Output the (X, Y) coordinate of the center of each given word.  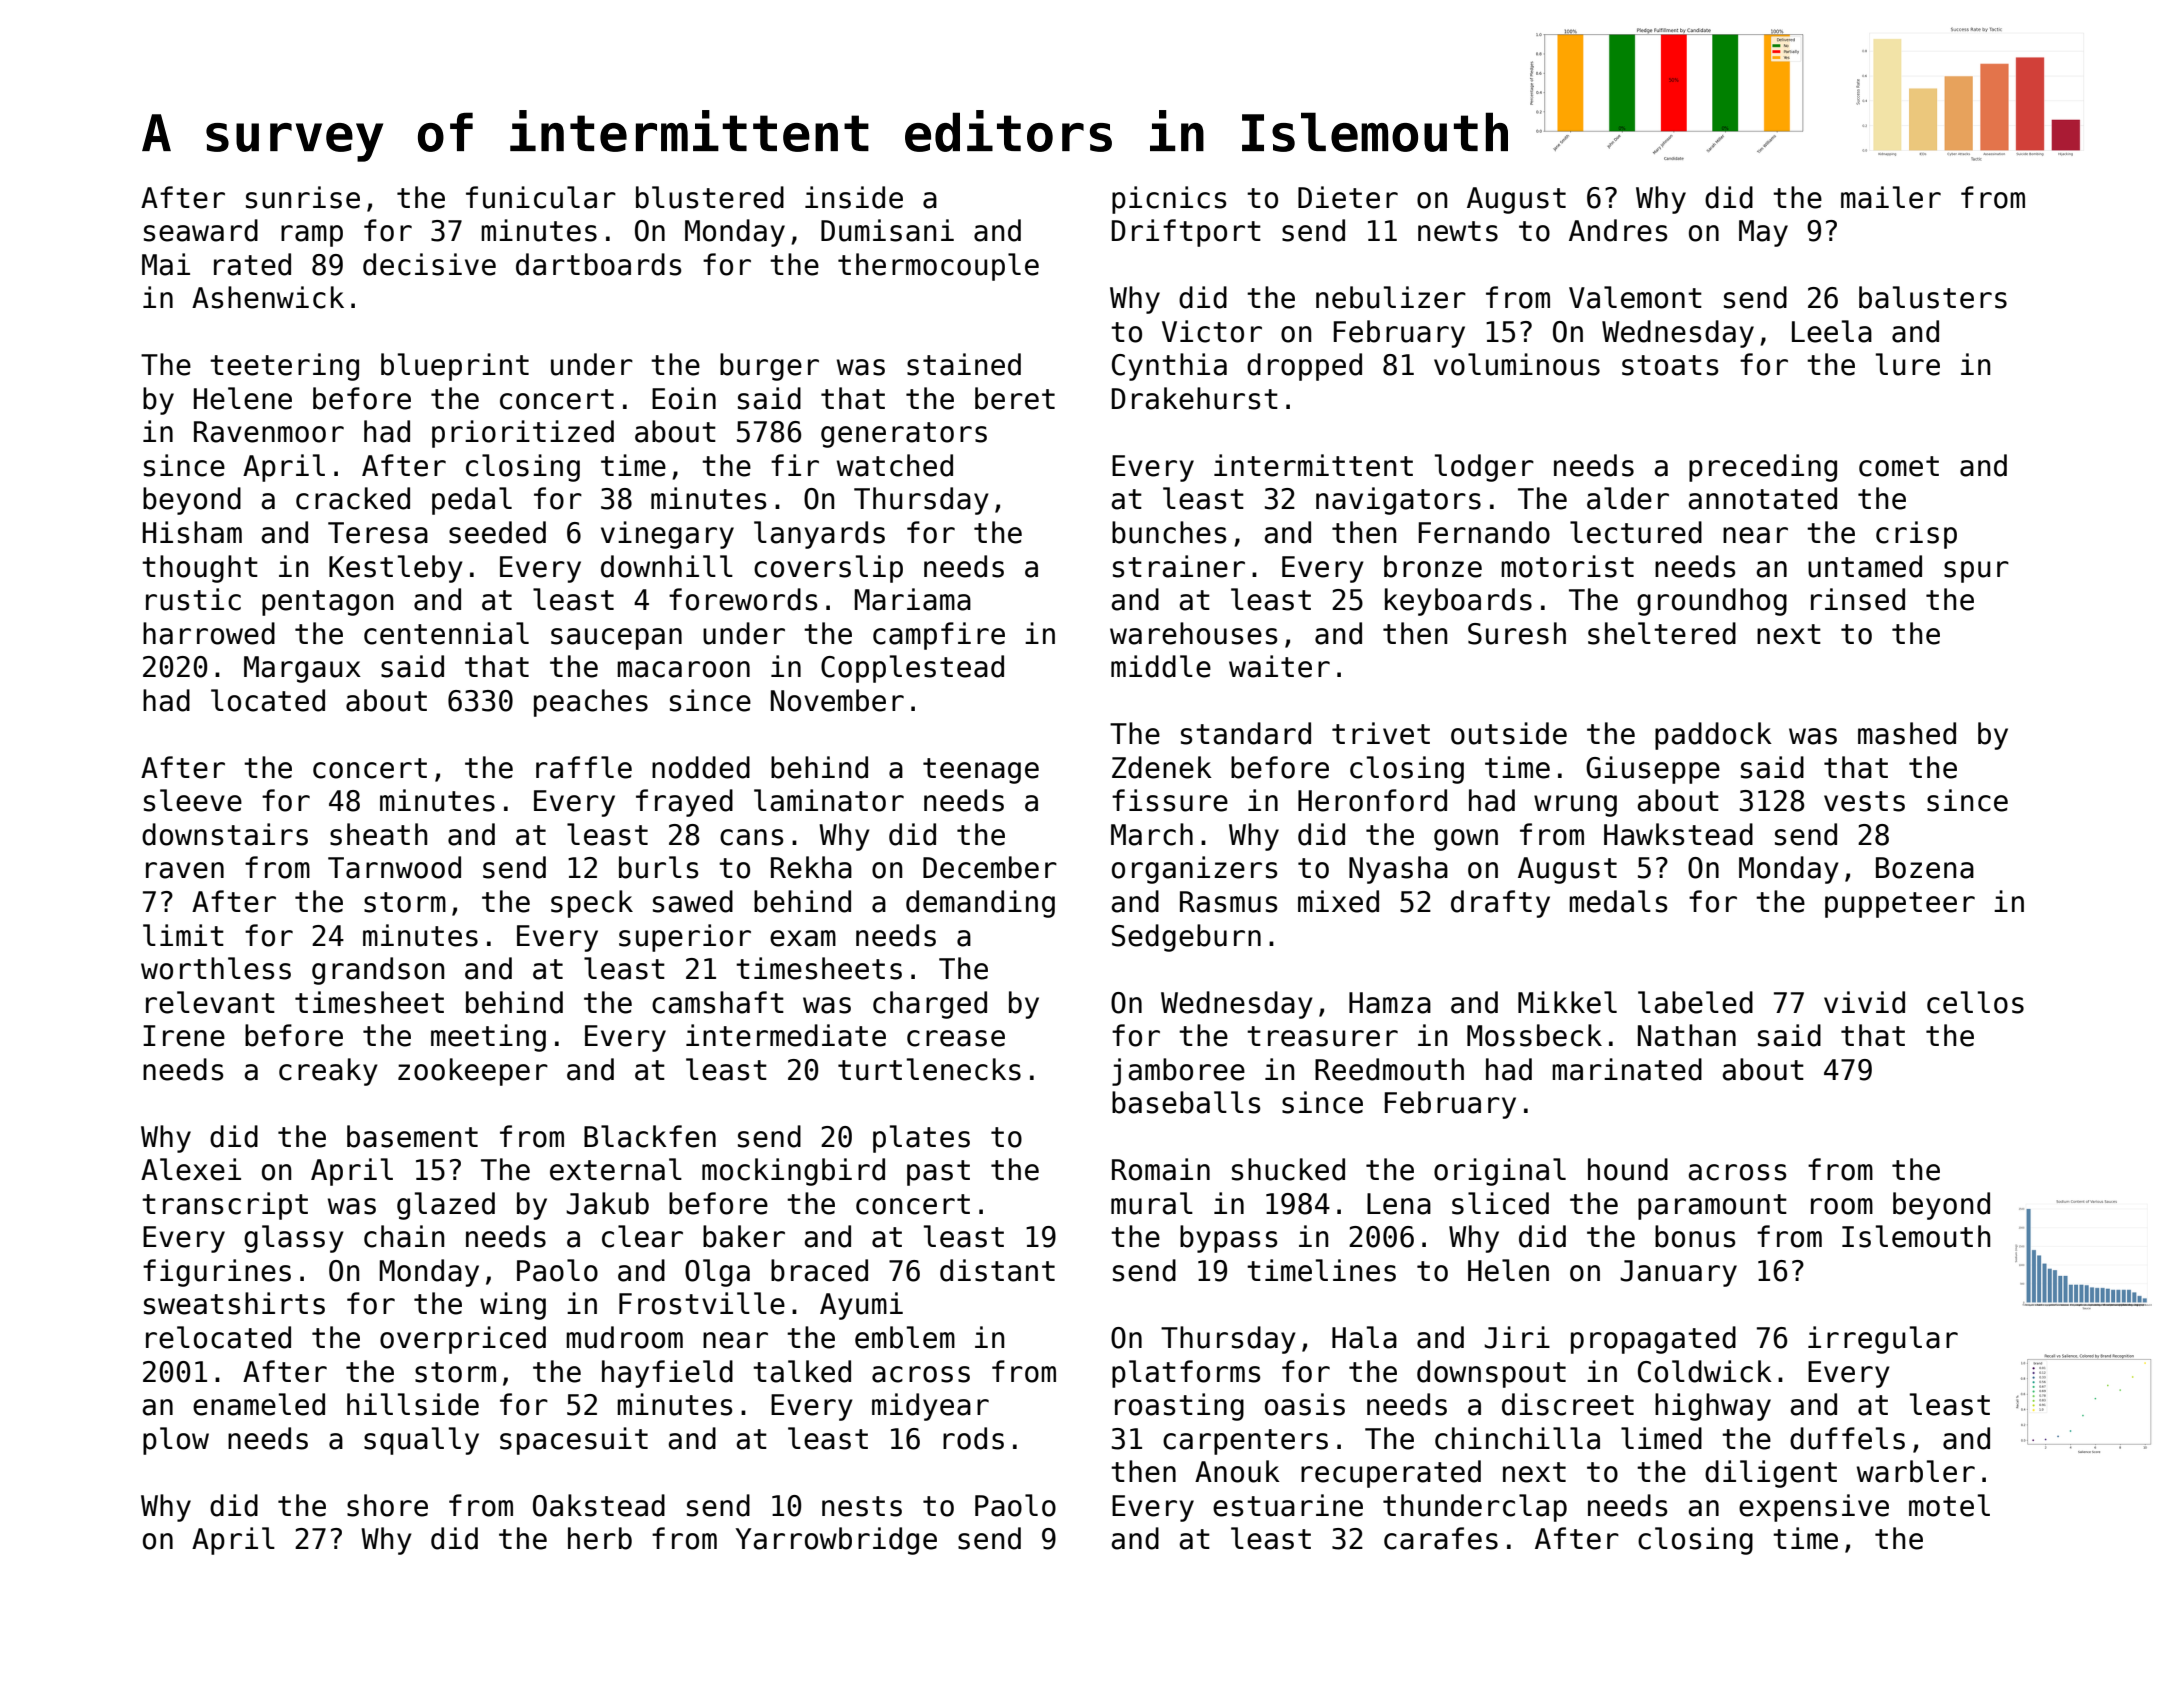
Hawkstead (1678, 834)
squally (421, 1441)
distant (997, 1270)
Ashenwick (268, 297)
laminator (829, 800)
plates (921, 1139)
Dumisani (887, 230)
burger (769, 367)
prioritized (523, 434)
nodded (701, 767)
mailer (1891, 197)
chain (404, 1236)
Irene (184, 1036)
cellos (1975, 1002)
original (1500, 1172)
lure (1908, 364)
